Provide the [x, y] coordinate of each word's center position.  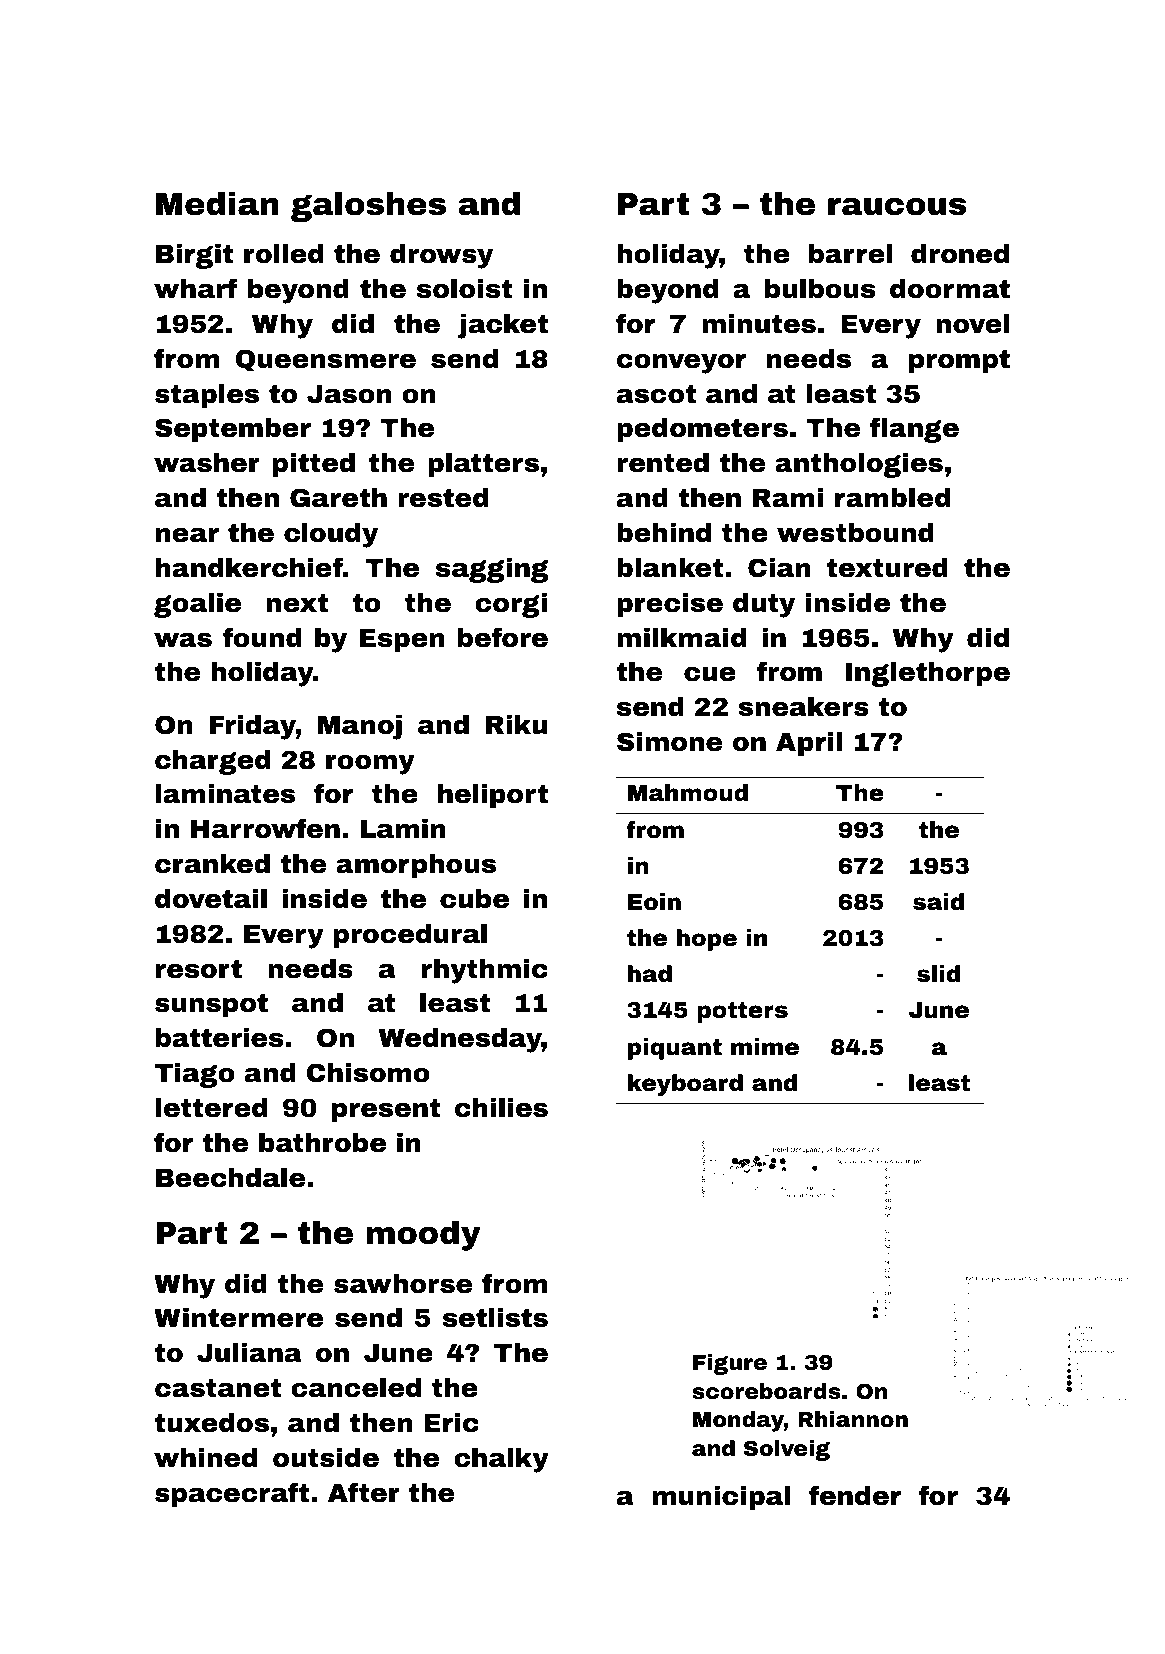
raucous [897, 207]
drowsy [441, 256]
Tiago [195, 1075]
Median [217, 204]
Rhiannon [853, 1419]
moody [423, 1236]
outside [326, 1458]
